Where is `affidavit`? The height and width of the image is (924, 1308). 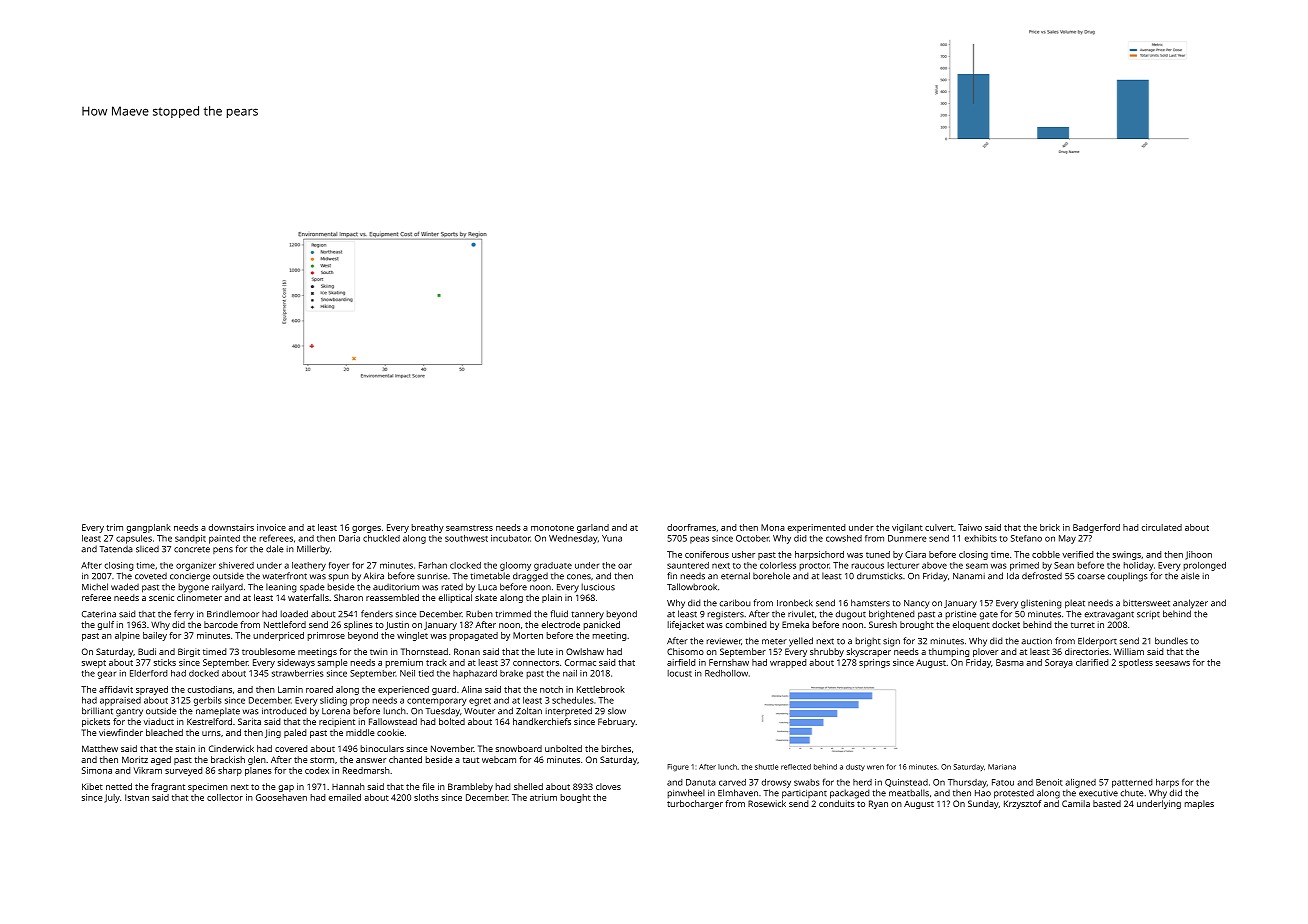
affidavit is located at coordinates (116, 689).
